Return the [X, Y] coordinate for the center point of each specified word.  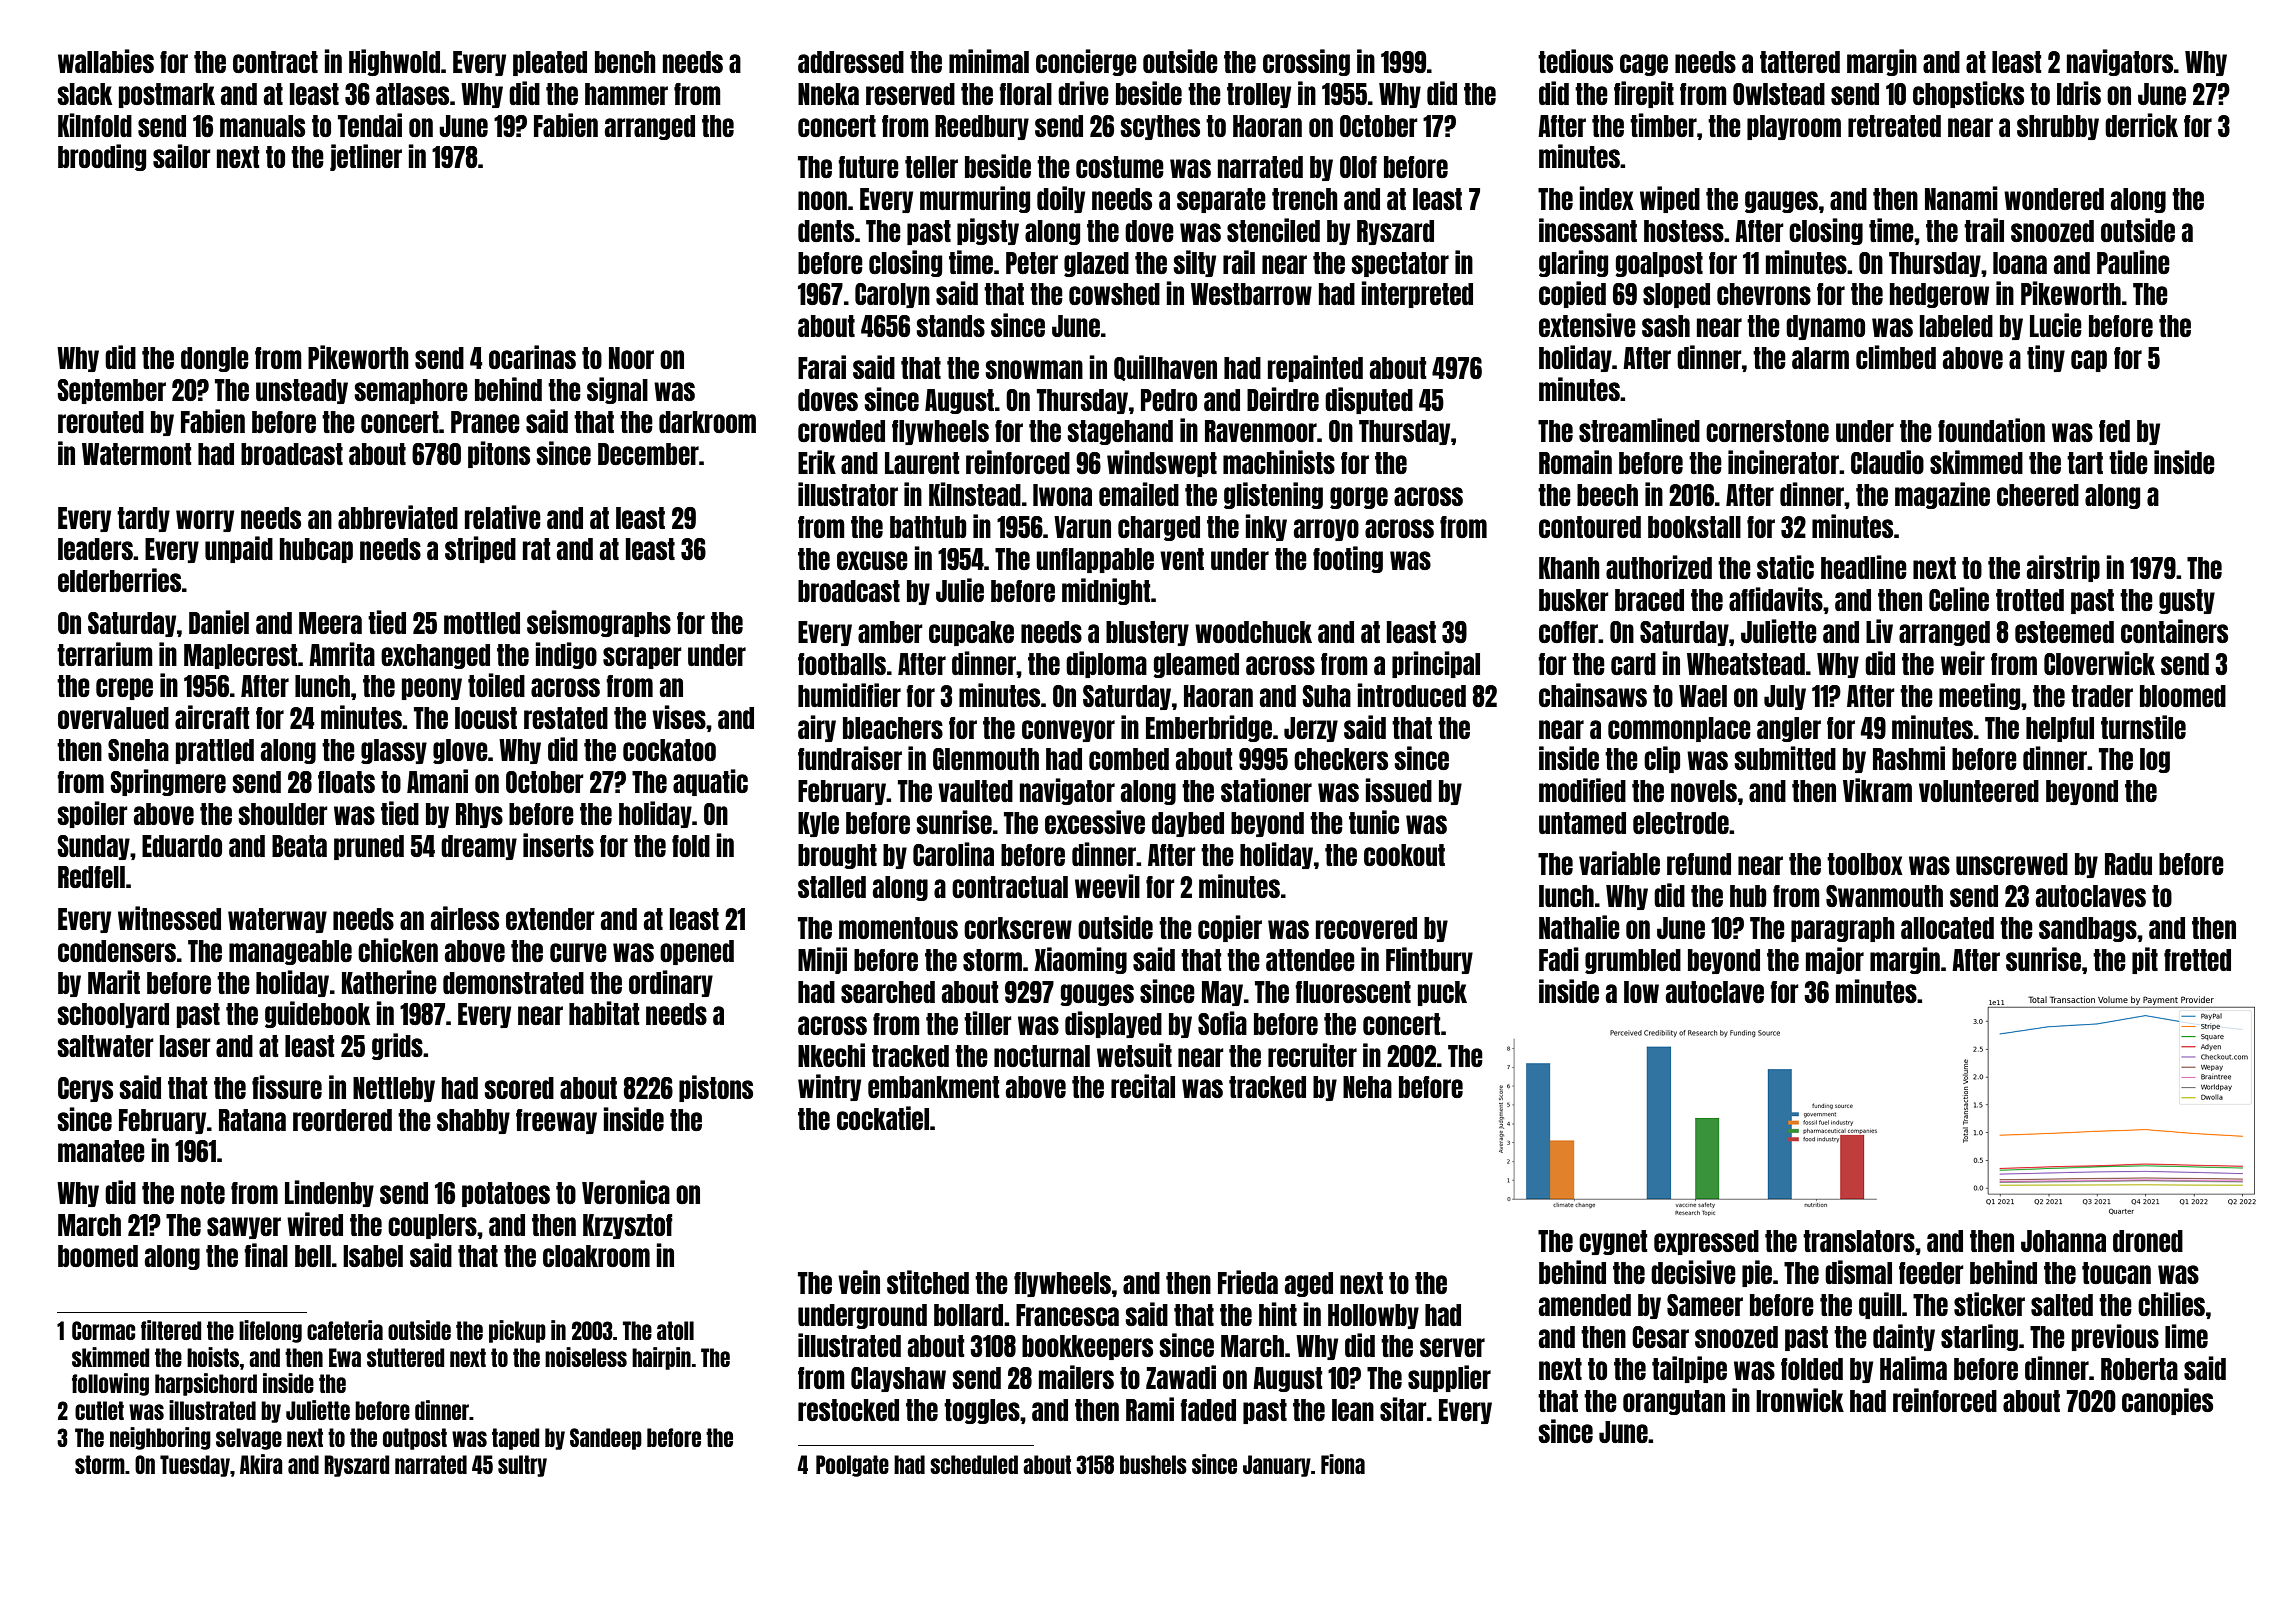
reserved [910, 94]
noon [822, 200]
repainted [1315, 368]
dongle [215, 359]
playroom [1794, 127]
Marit [114, 982]
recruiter [1312, 1055]
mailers [1076, 1377]
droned [2148, 1241]
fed [2114, 431]
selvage [249, 1439]
